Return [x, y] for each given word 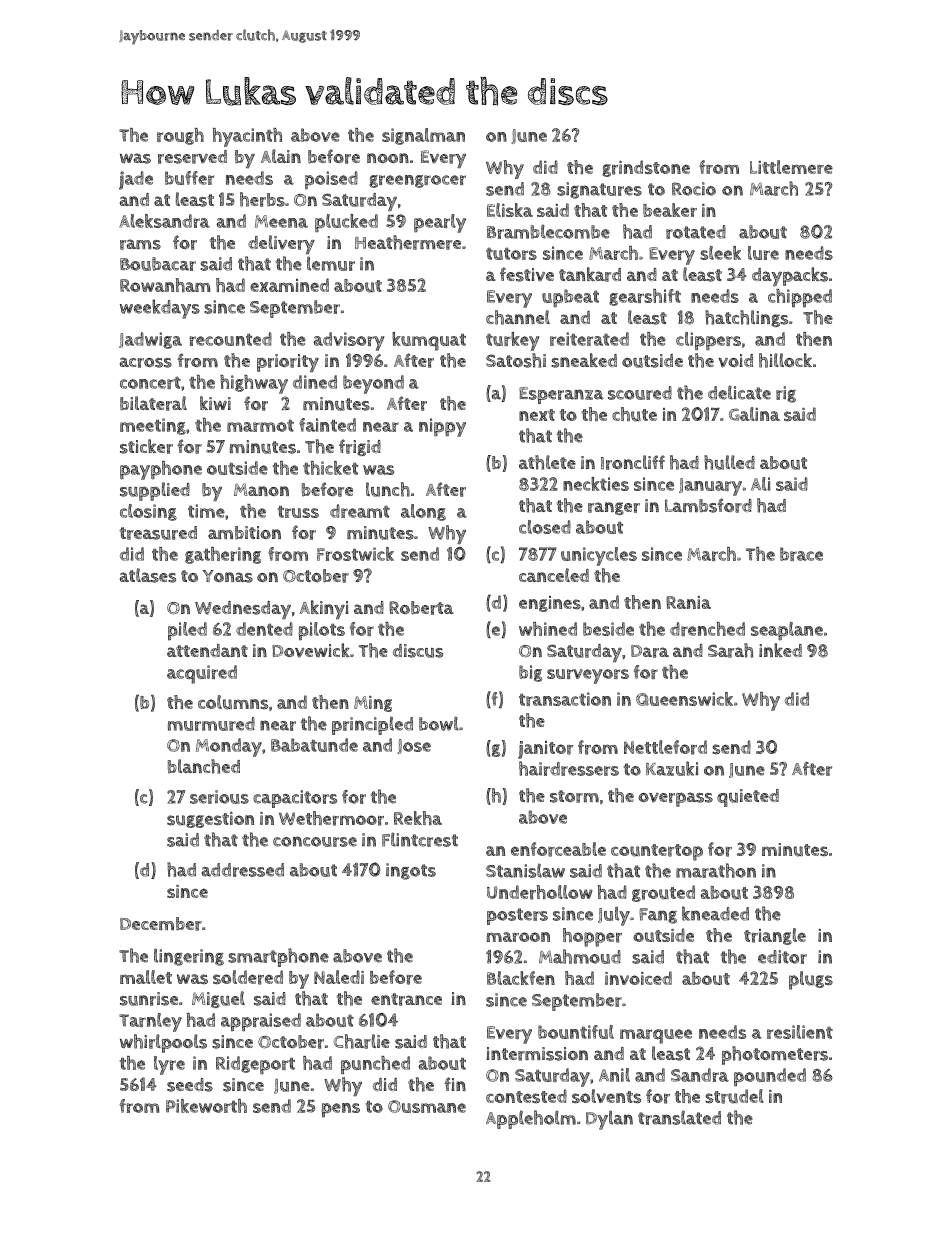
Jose [414, 746]
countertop [657, 852]
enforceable [558, 849]
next [537, 415]
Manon [261, 489]
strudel [734, 1096]
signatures [599, 190]
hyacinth [247, 137]
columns [233, 702]
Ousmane [427, 1106]
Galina [754, 414]
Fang [658, 916]
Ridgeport [255, 1065]
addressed [243, 870]
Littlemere [791, 167]
